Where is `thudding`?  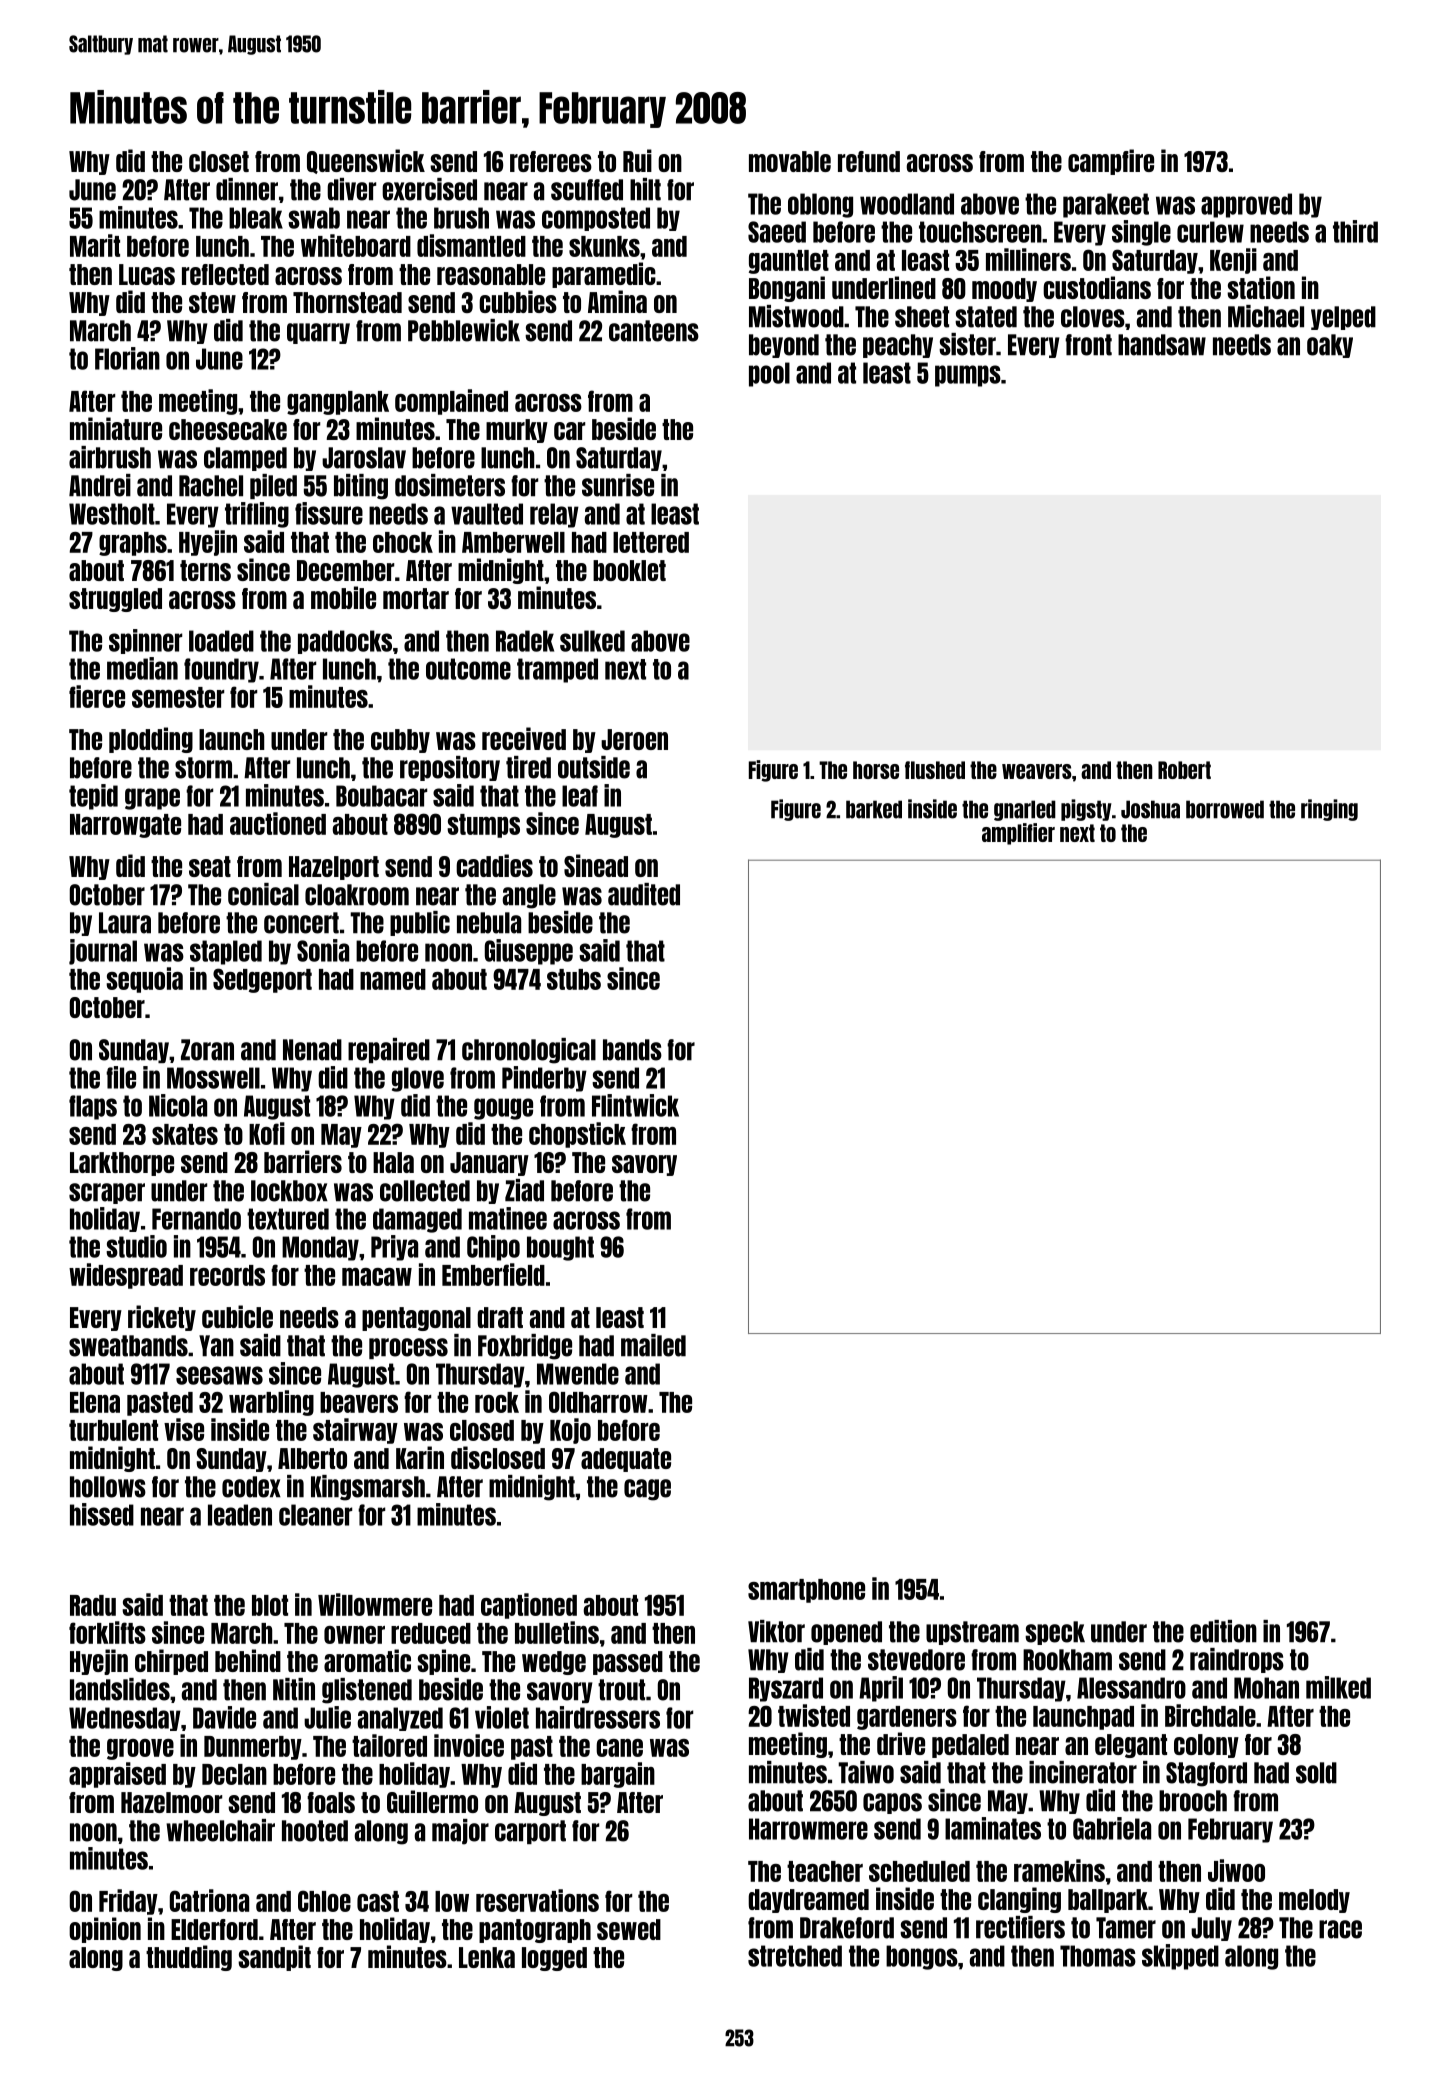 thudding is located at coordinates (189, 1958).
